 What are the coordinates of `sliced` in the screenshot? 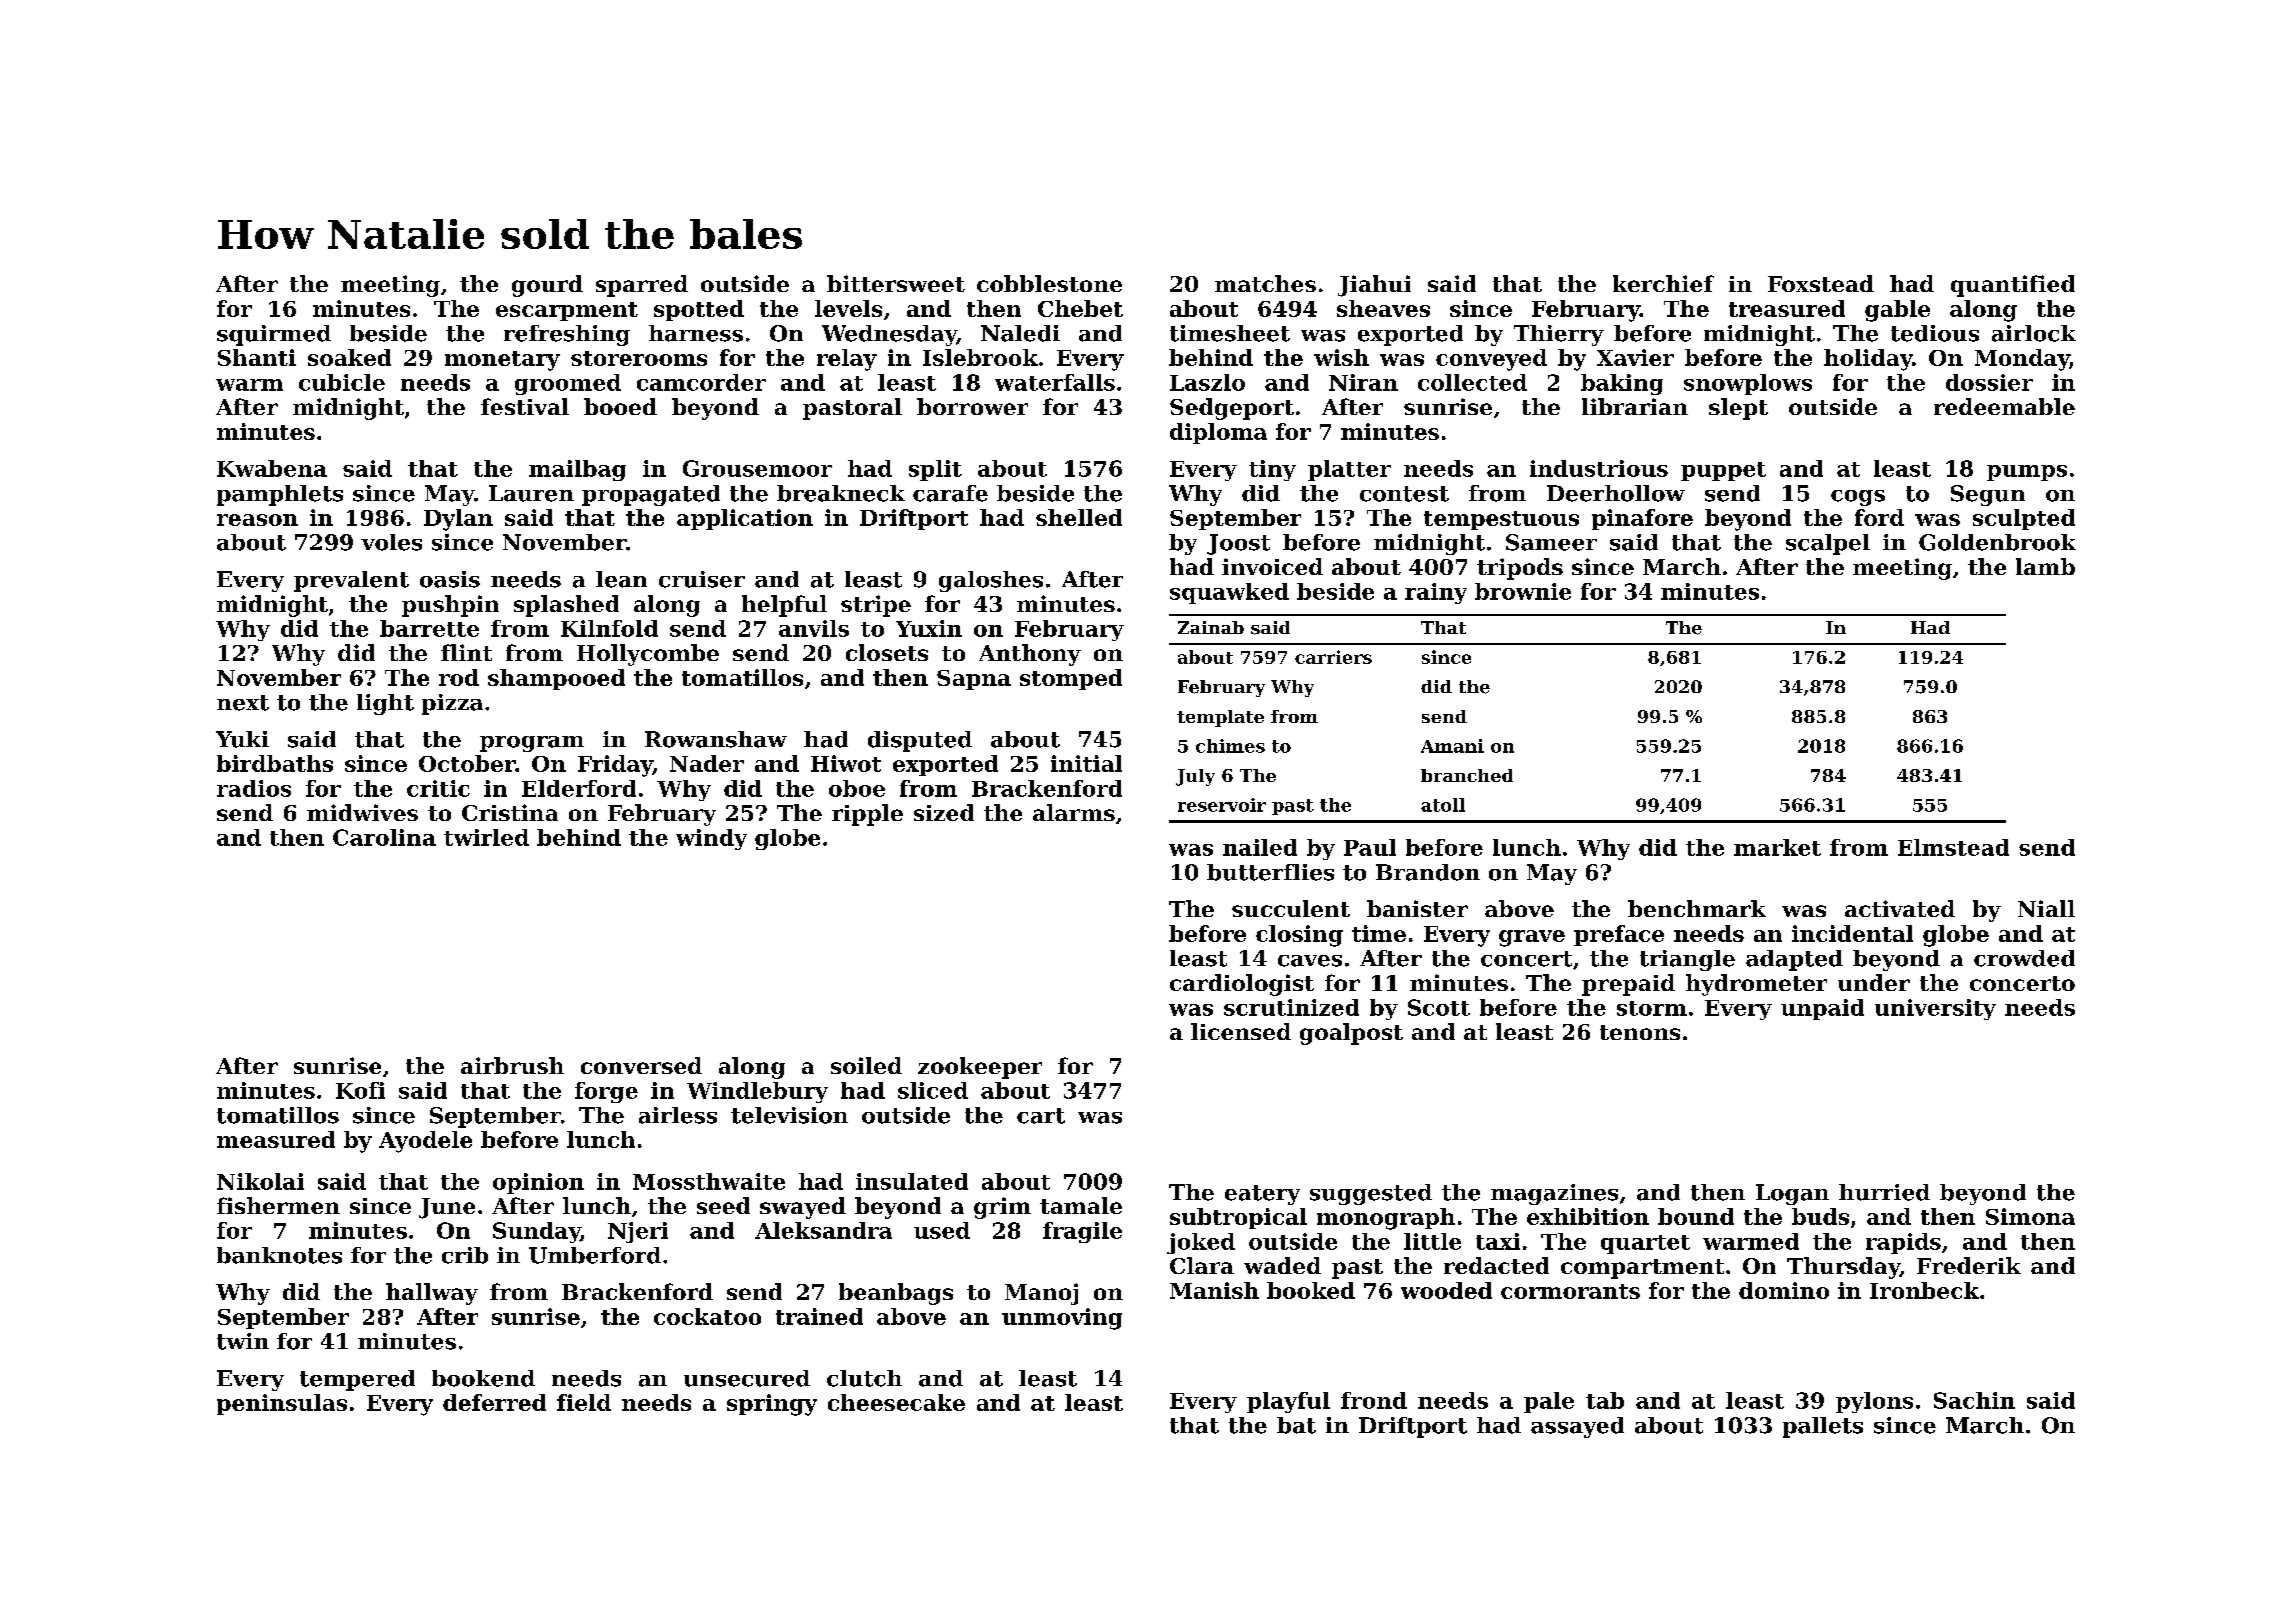 It's located at (933, 1090).
